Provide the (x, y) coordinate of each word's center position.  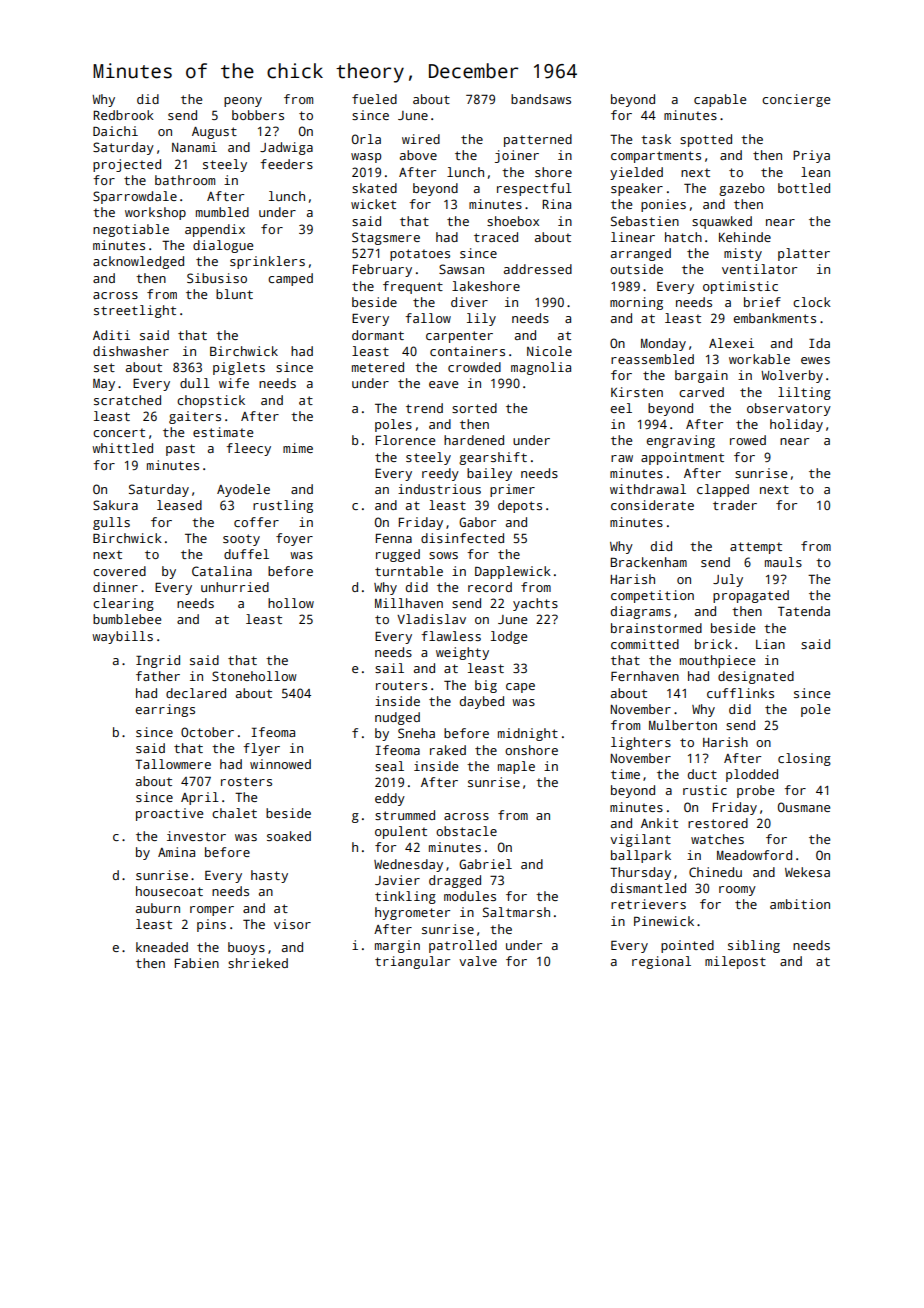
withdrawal (648, 489)
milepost (735, 962)
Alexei (731, 343)
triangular (412, 962)
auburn (158, 908)
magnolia (541, 368)
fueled (374, 99)
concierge (796, 100)
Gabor (477, 522)
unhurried (235, 587)
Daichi (115, 131)
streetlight (135, 311)
